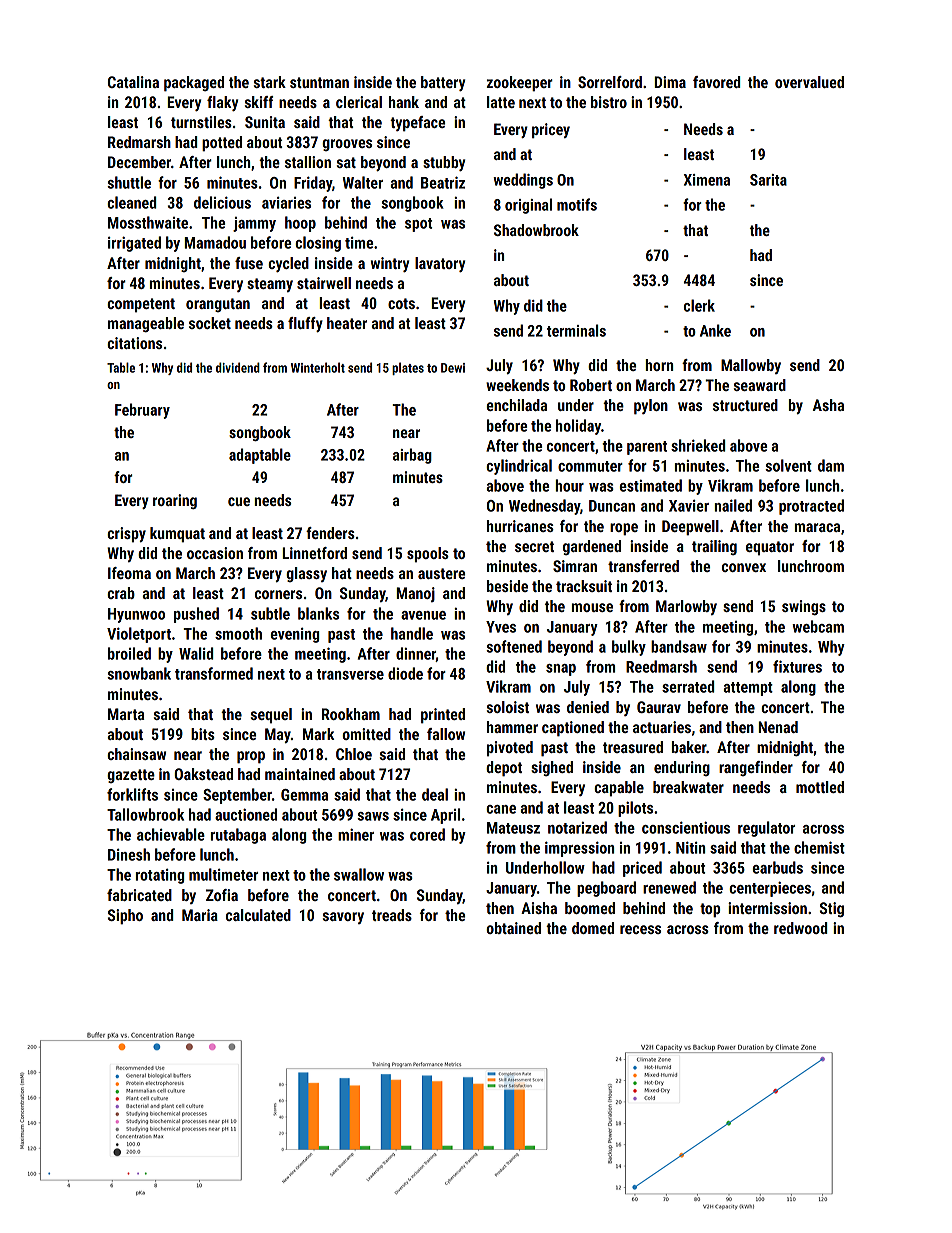  What do you see at coordinates (510, 749) in the screenshot?
I see `pivoted` at bounding box center [510, 749].
